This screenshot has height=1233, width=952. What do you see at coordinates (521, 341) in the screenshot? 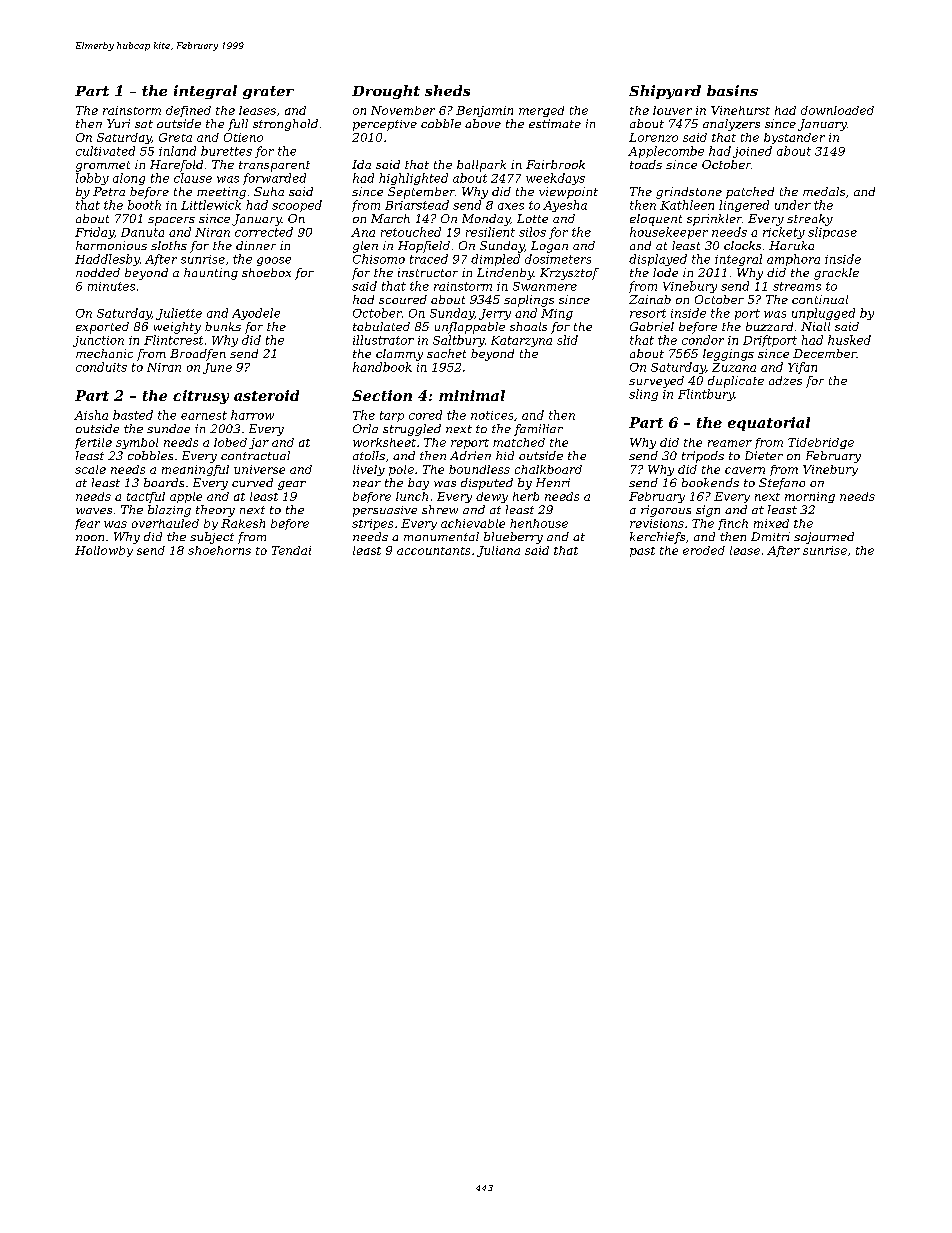
I see `Katarzyna` at bounding box center [521, 341].
